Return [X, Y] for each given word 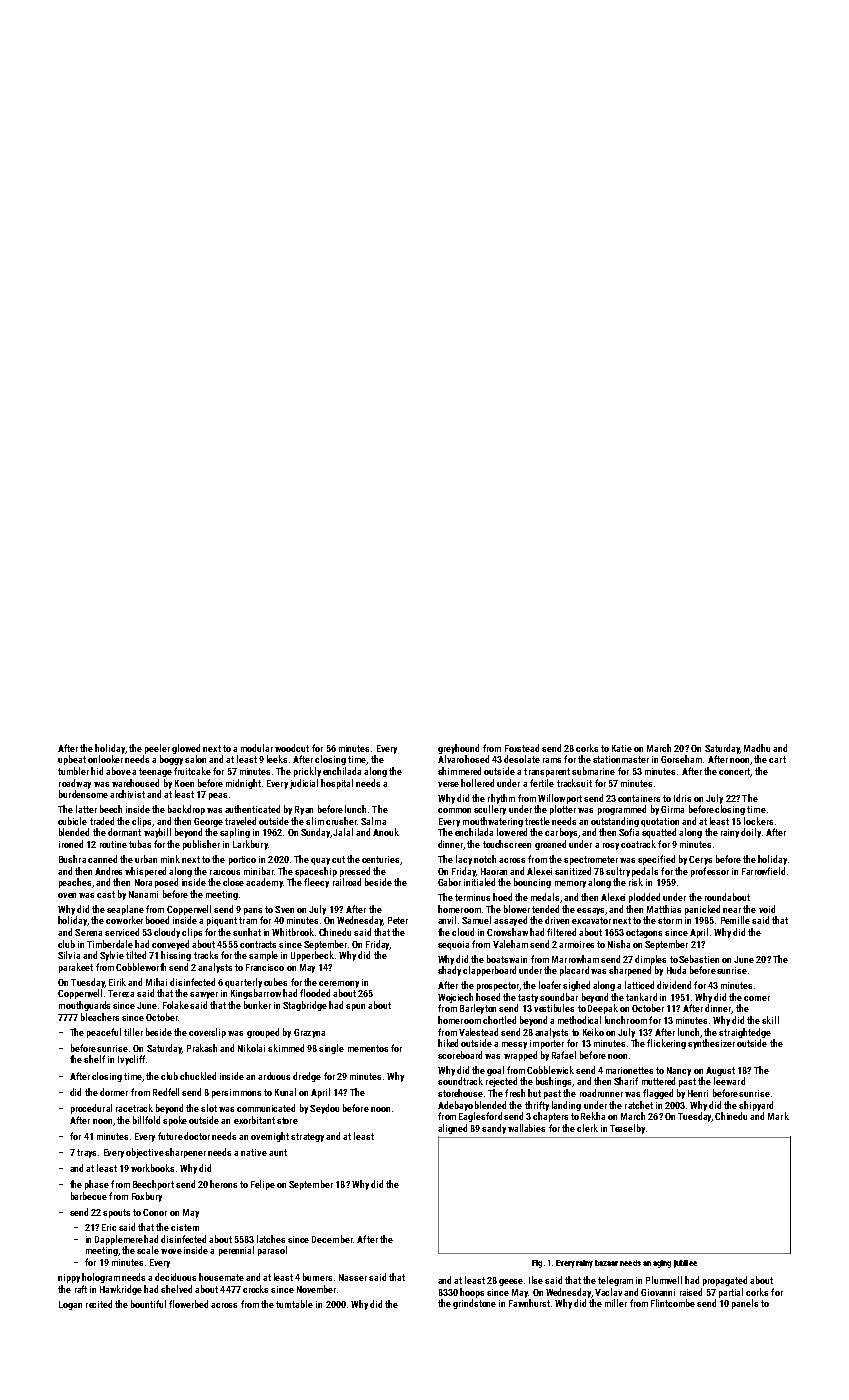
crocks [255, 1289]
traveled [240, 821]
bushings [553, 1082]
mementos [368, 1048]
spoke [175, 1121]
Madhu [757, 748]
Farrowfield [763, 871]
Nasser [353, 1277]
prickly [307, 772]
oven [67, 895]
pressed [355, 872]
